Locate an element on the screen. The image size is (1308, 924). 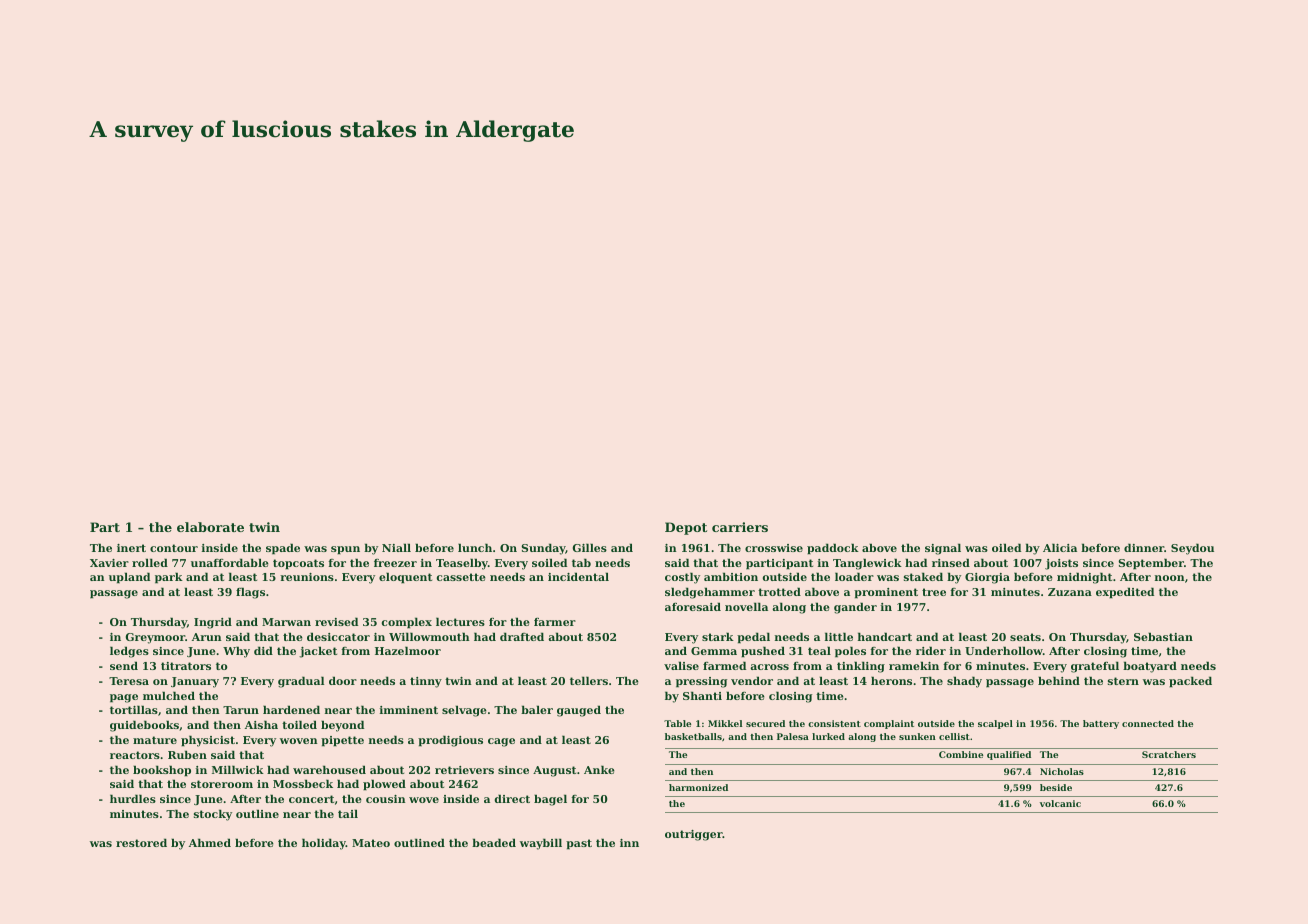
hurdles is located at coordinates (133, 798).
